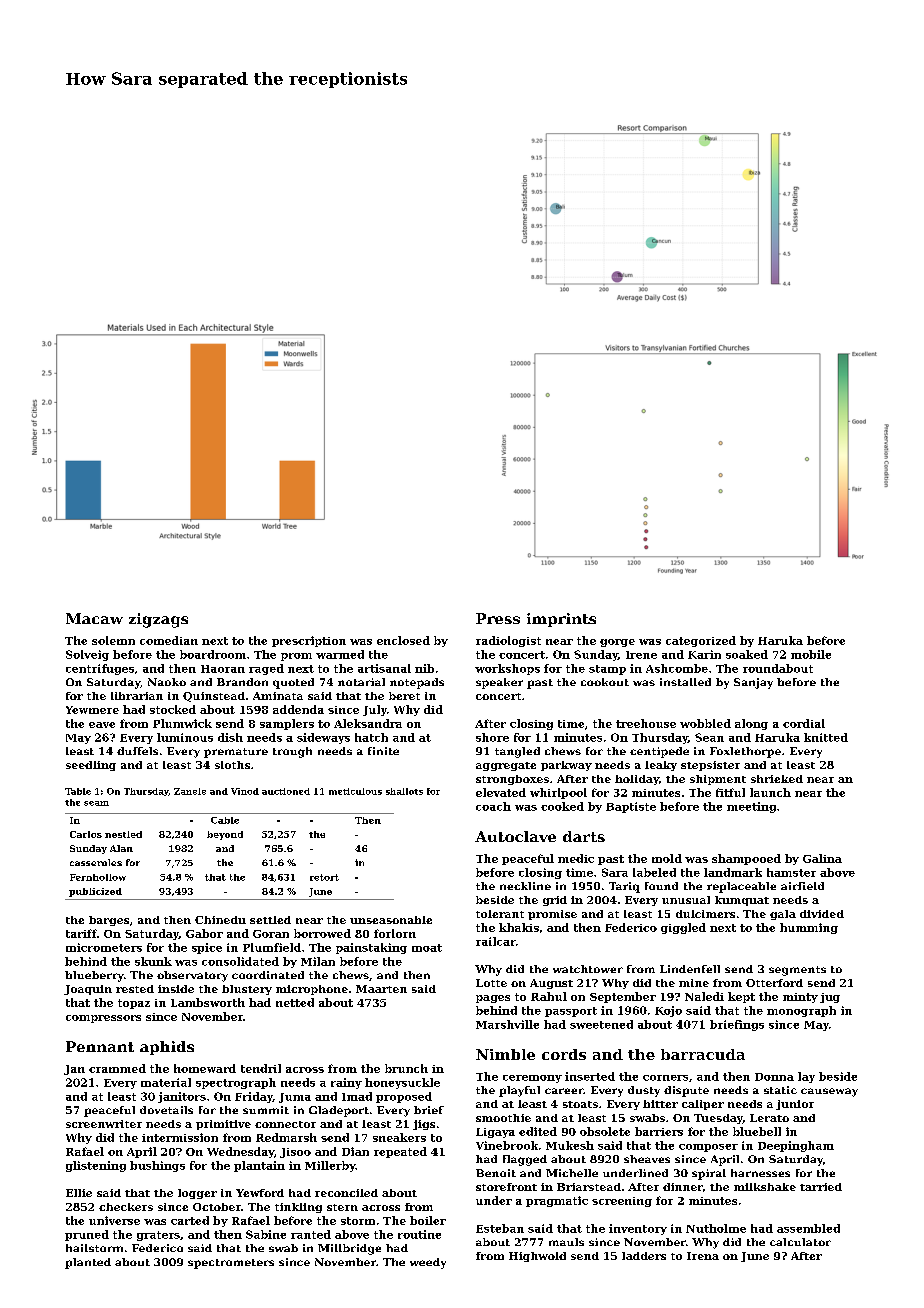 Image resolution: width=924 pixels, height=1308 pixels. What do you see at coordinates (88, 1263) in the page?
I see `planted` at bounding box center [88, 1263].
